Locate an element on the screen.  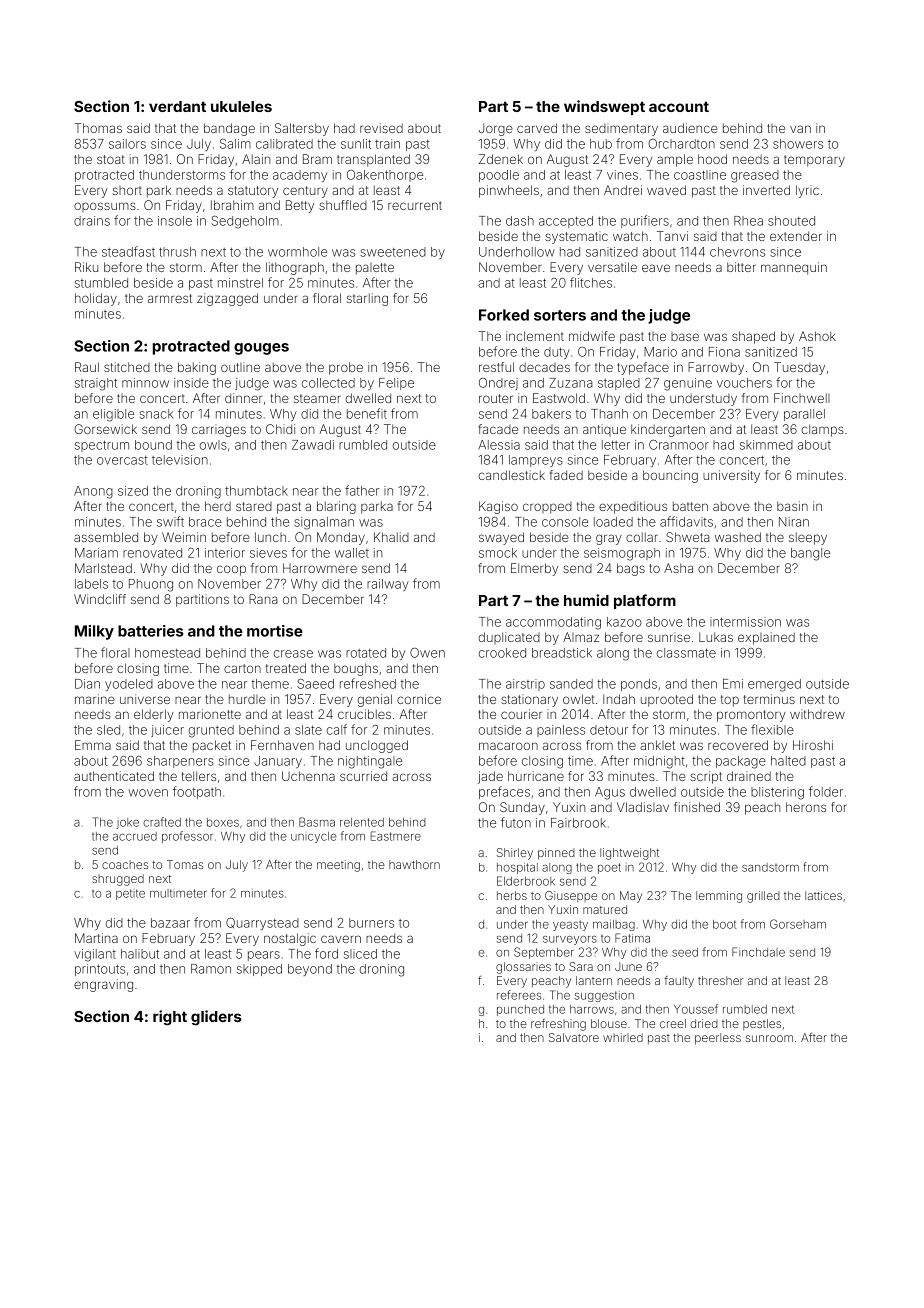
flexible is located at coordinates (772, 729).
